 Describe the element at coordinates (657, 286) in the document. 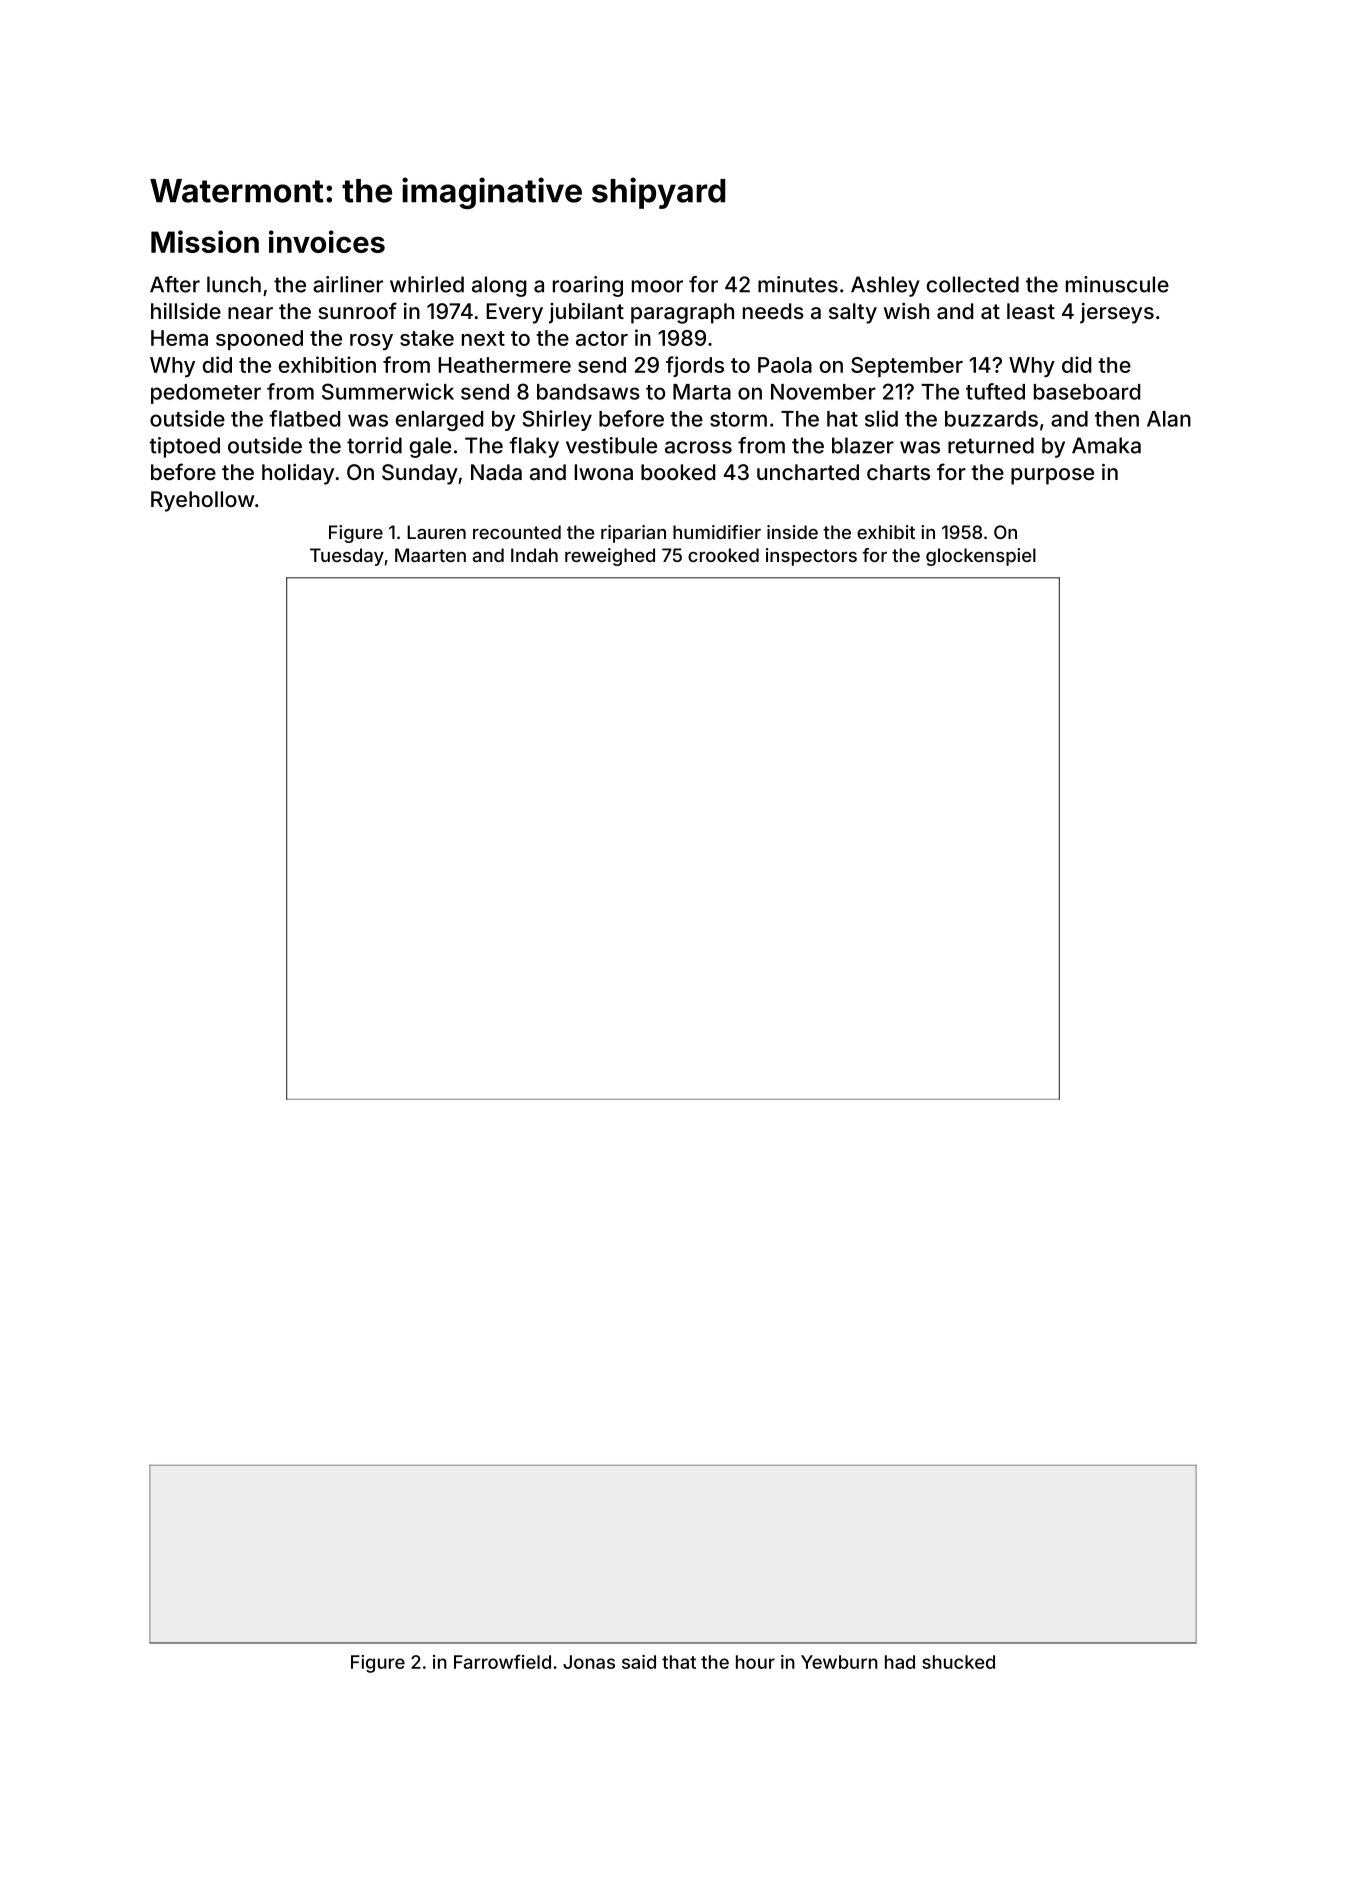

I see `moor` at that location.
